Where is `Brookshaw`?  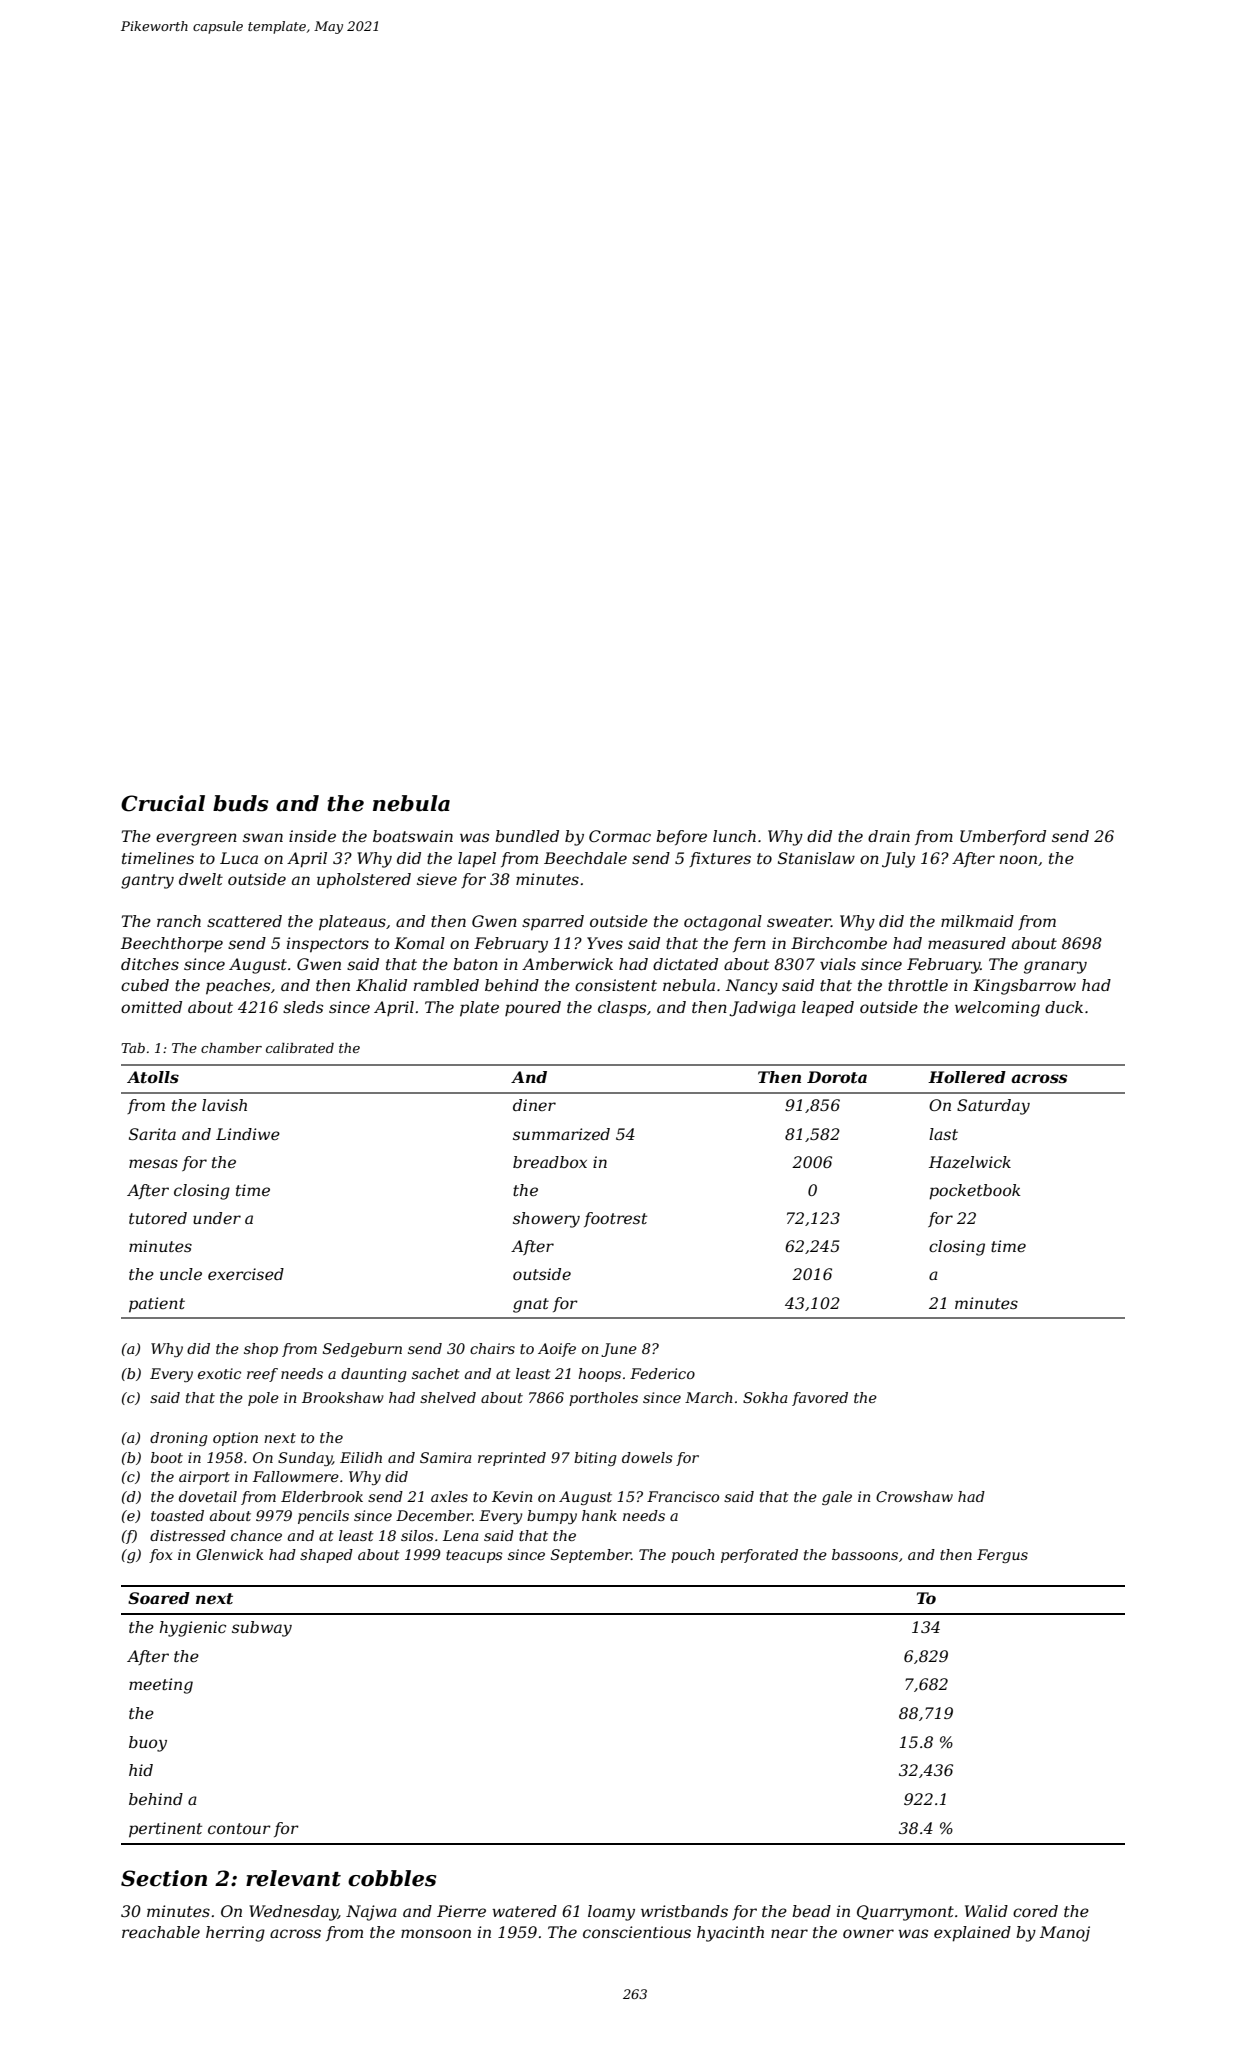 Brookshaw is located at coordinates (343, 1397).
